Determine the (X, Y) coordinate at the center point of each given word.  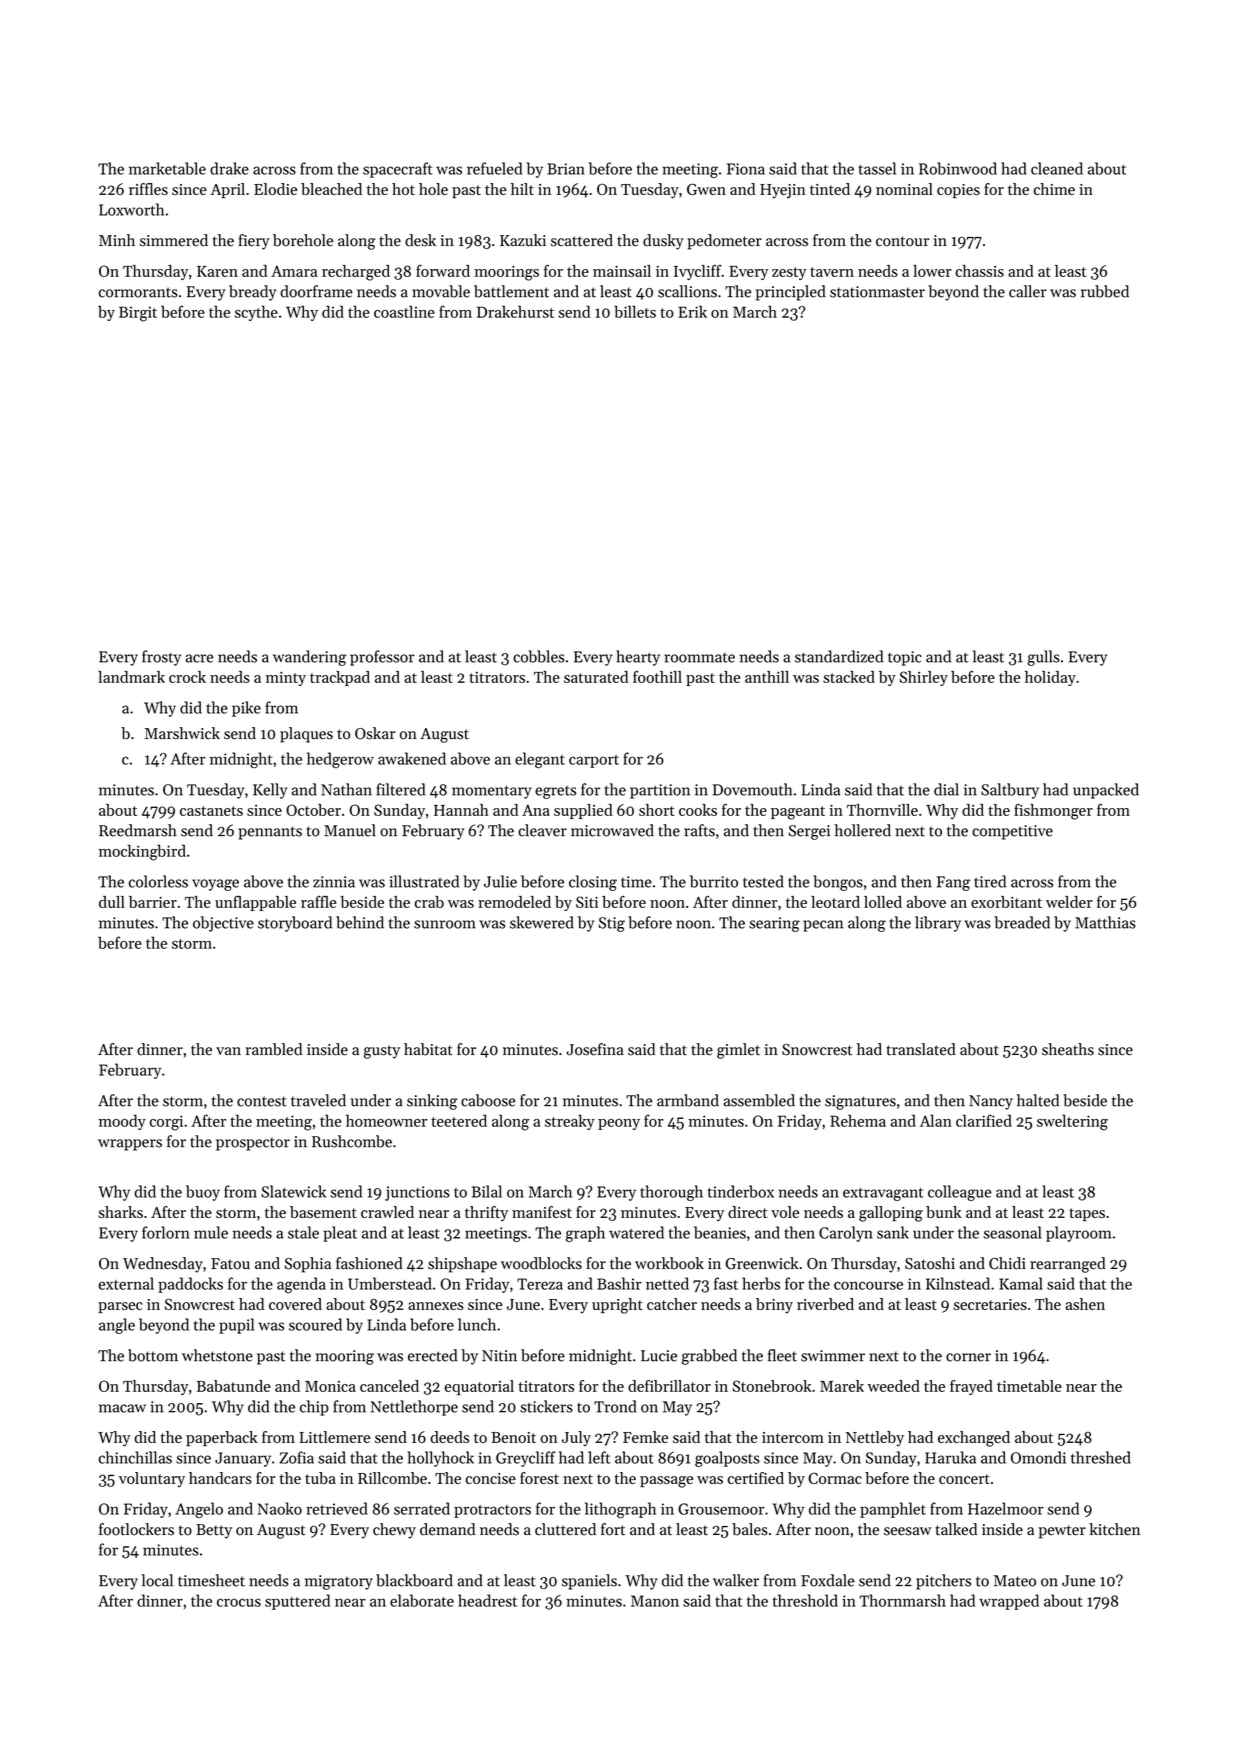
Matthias (1105, 922)
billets (635, 311)
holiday (1050, 678)
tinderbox (741, 1191)
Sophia (308, 1265)
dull (112, 902)
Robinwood (958, 168)
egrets (555, 792)
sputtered (297, 1602)
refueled (494, 168)
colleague (960, 1193)
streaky (570, 1122)
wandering (310, 658)
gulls (1043, 658)
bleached (331, 189)
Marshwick (182, 733)
